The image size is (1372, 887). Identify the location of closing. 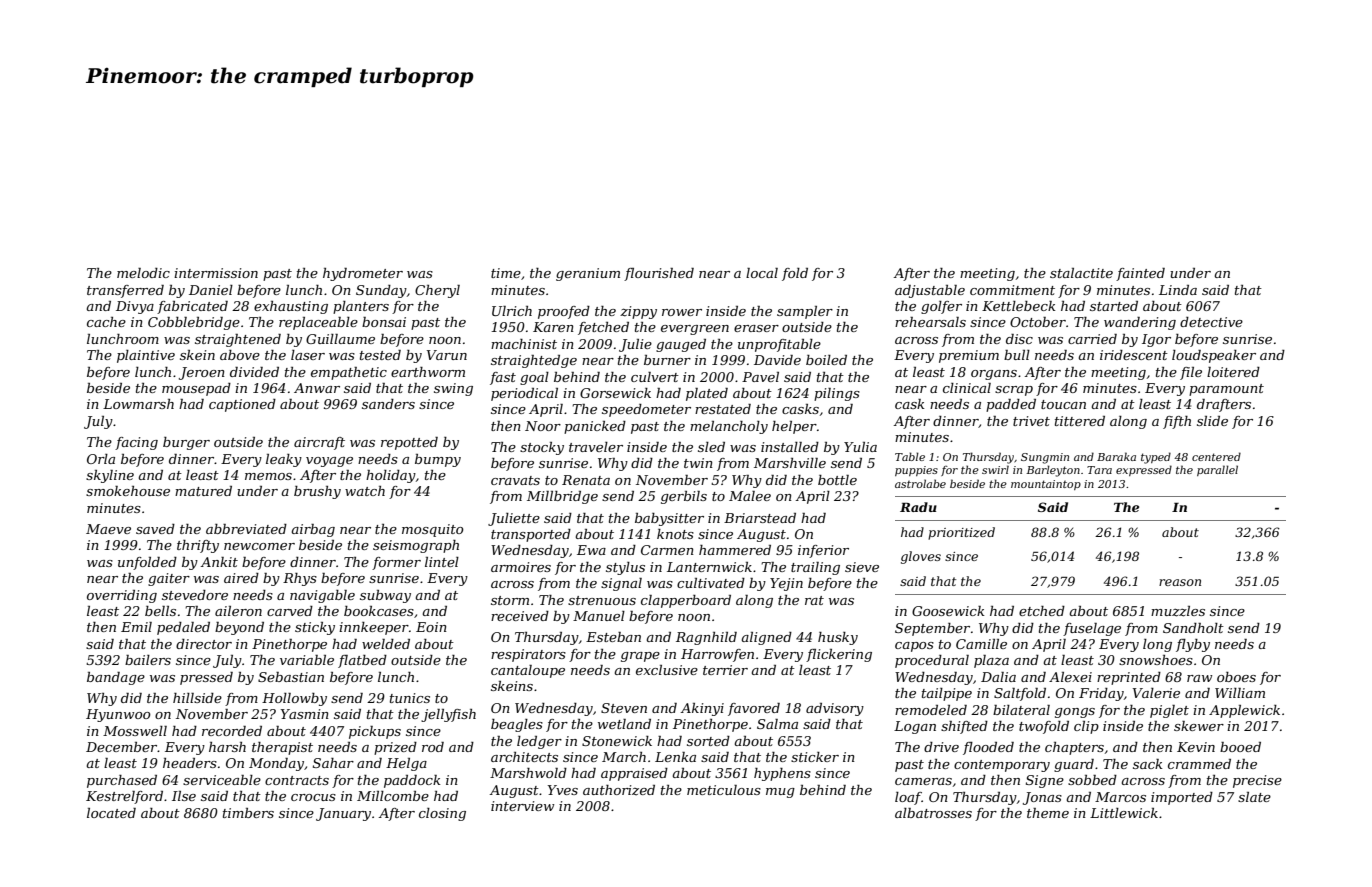
(442, 814).
